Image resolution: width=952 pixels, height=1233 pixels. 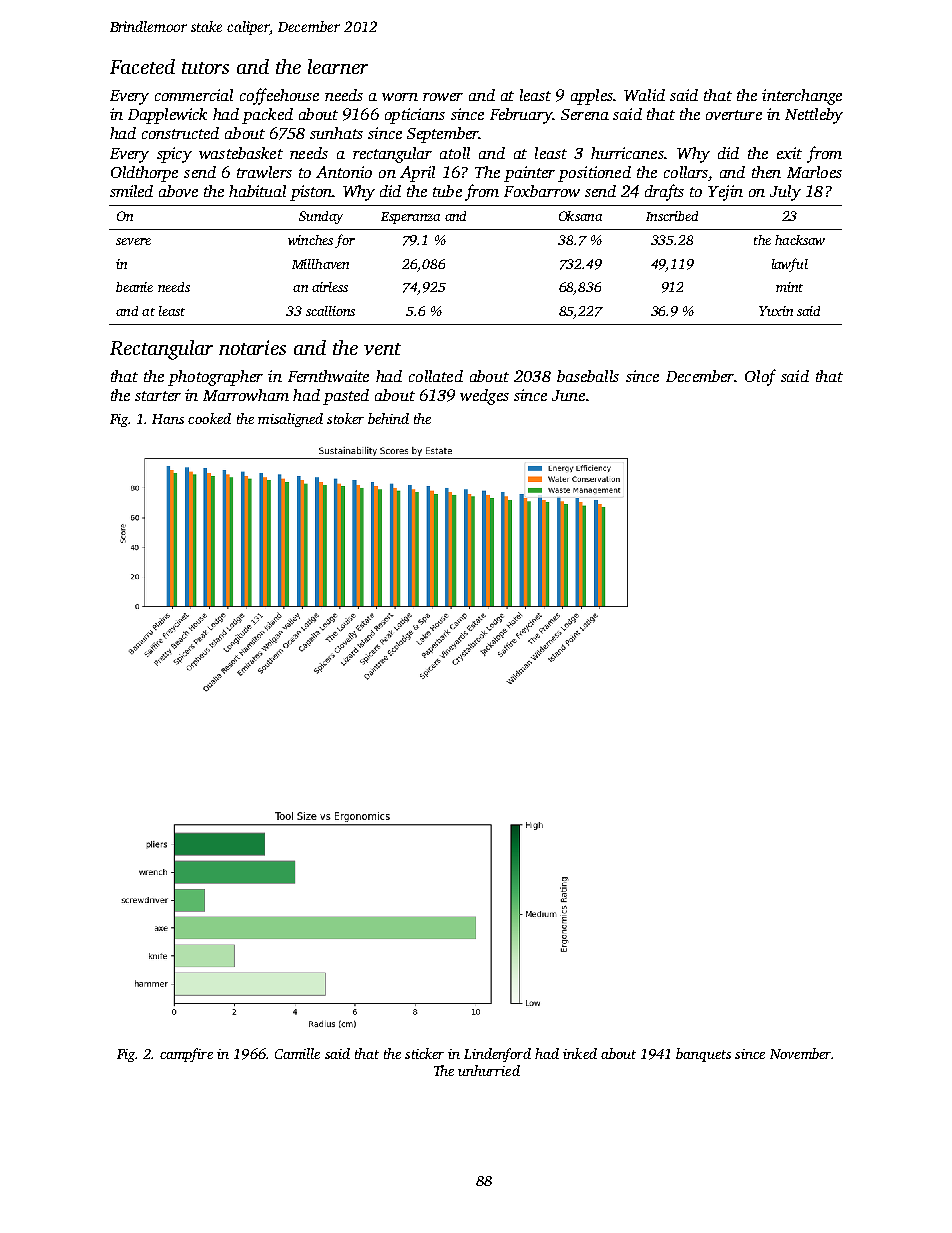 What do you see at coordinates (142, 66) in the screenshot?
I see `Faceted` at bounding box center [142, 66].
